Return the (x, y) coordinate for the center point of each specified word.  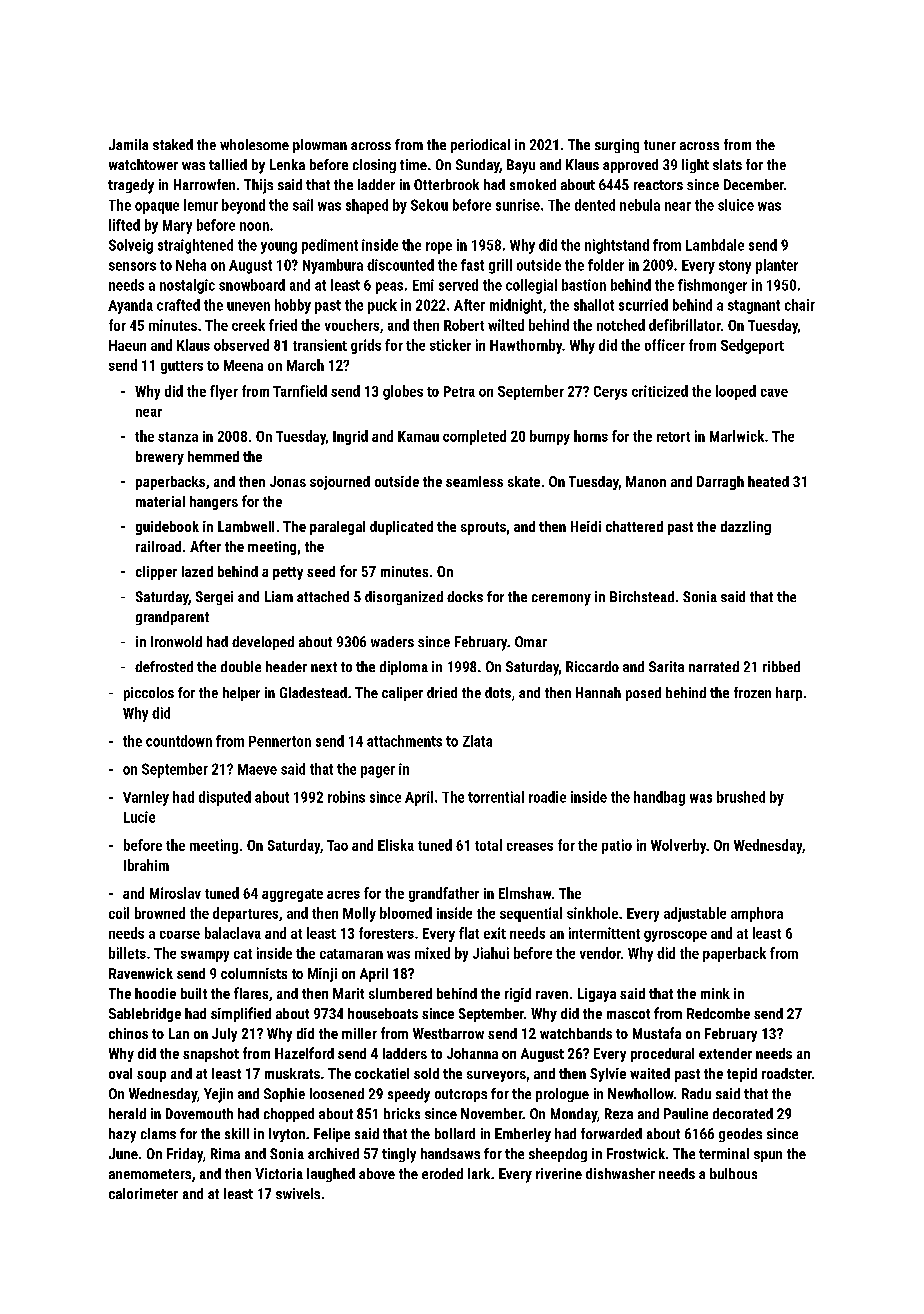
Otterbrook (446, 184)
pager (378, 772)
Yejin (218, 1095)
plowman (320, 146)
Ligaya (597, 995)
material (160, 501)
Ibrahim (146, 865)
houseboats (383, 1013)
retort (673, 437)
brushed (741, 797)
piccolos (149, 694)
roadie (547, 797)
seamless (474, 481)
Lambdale (715, 245)
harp (789, 694)
